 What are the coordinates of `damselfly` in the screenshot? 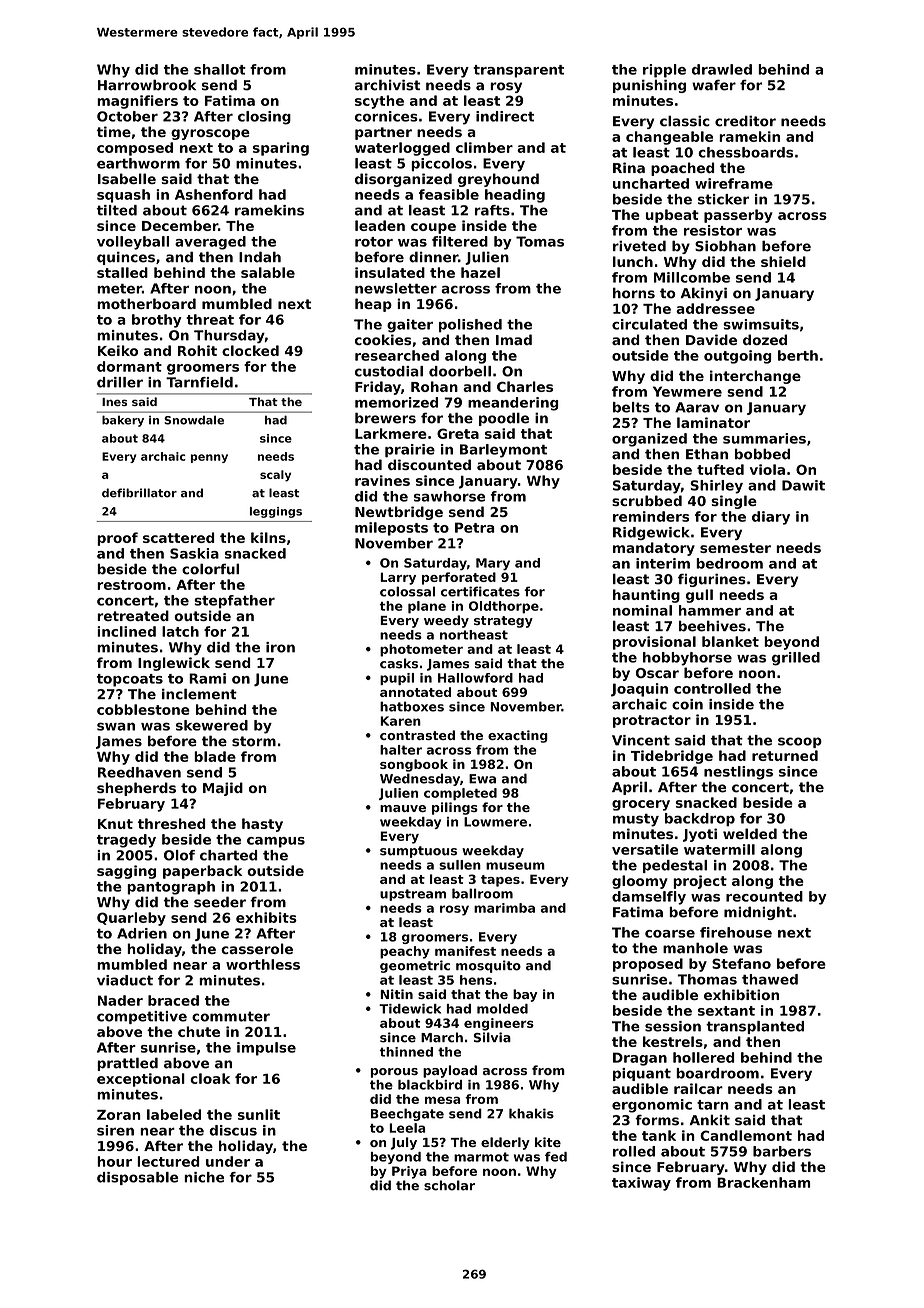 It's located at (649, 898).
